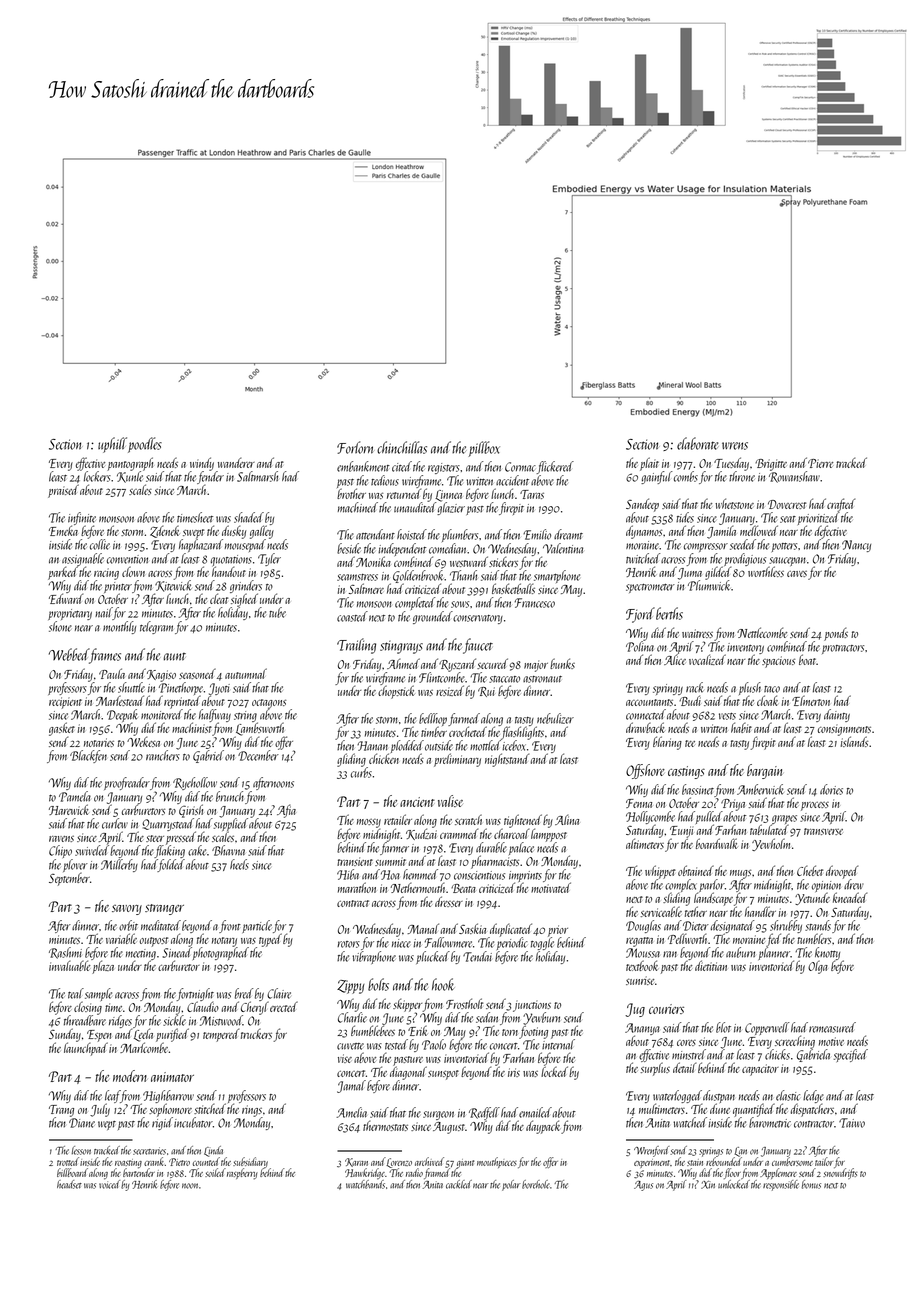 This document has height=1308, width=924. I want to click on Olga, so click(818, 967).
